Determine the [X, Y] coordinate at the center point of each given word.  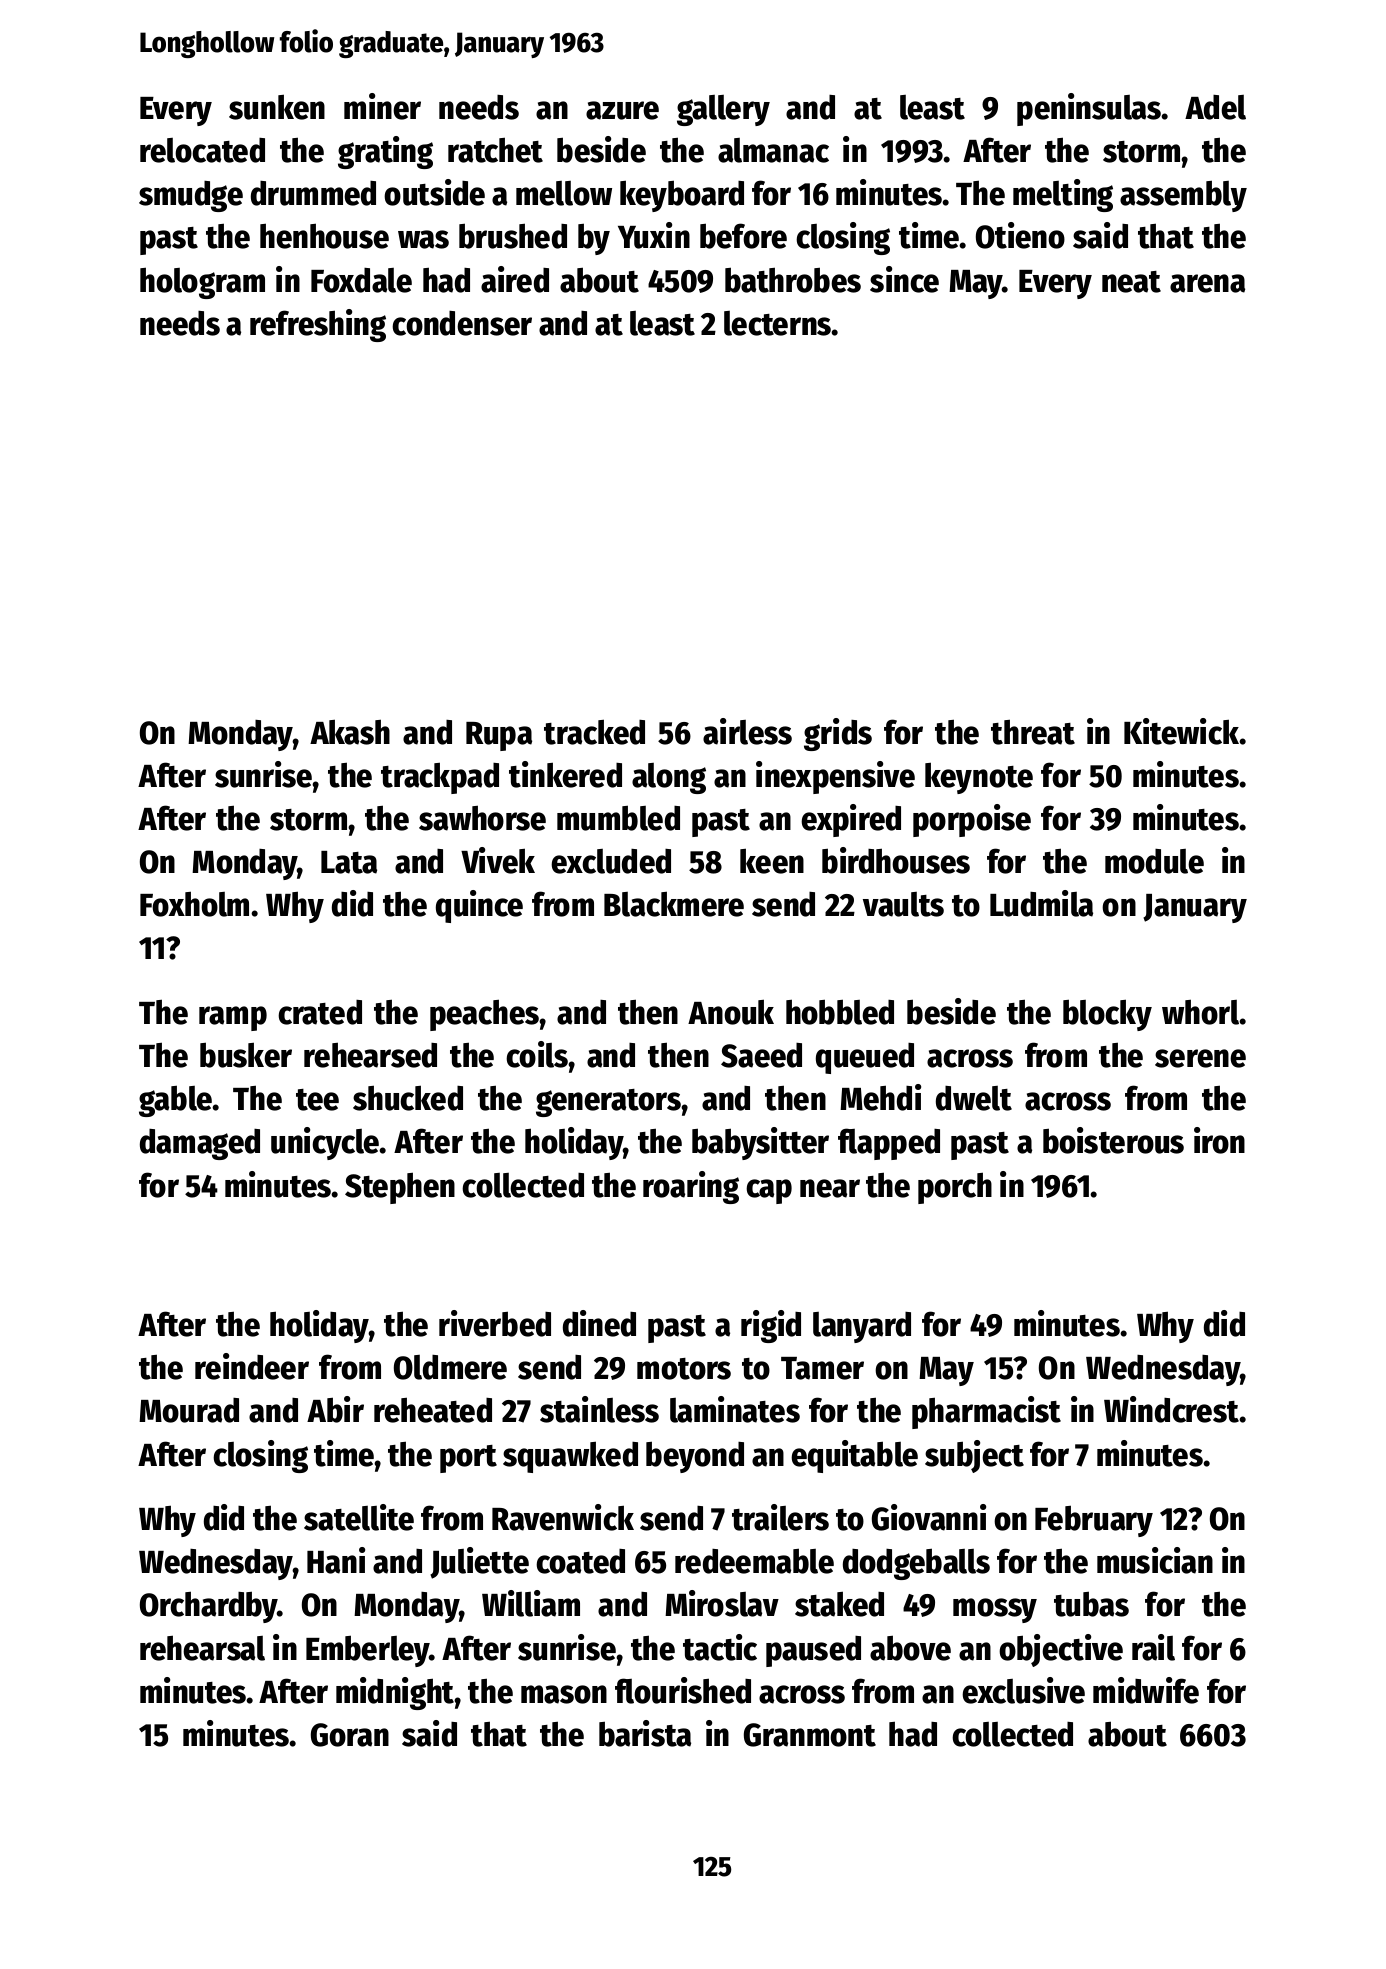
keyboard [682, 196]
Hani [336, 1560]
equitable [854, 1456]
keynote [979, 778]
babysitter [760, 1143]
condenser [462, 323]
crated [320, 1012]
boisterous [1113, 1140]
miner [382, 106]
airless [747, 731]
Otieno [1020, 235]
